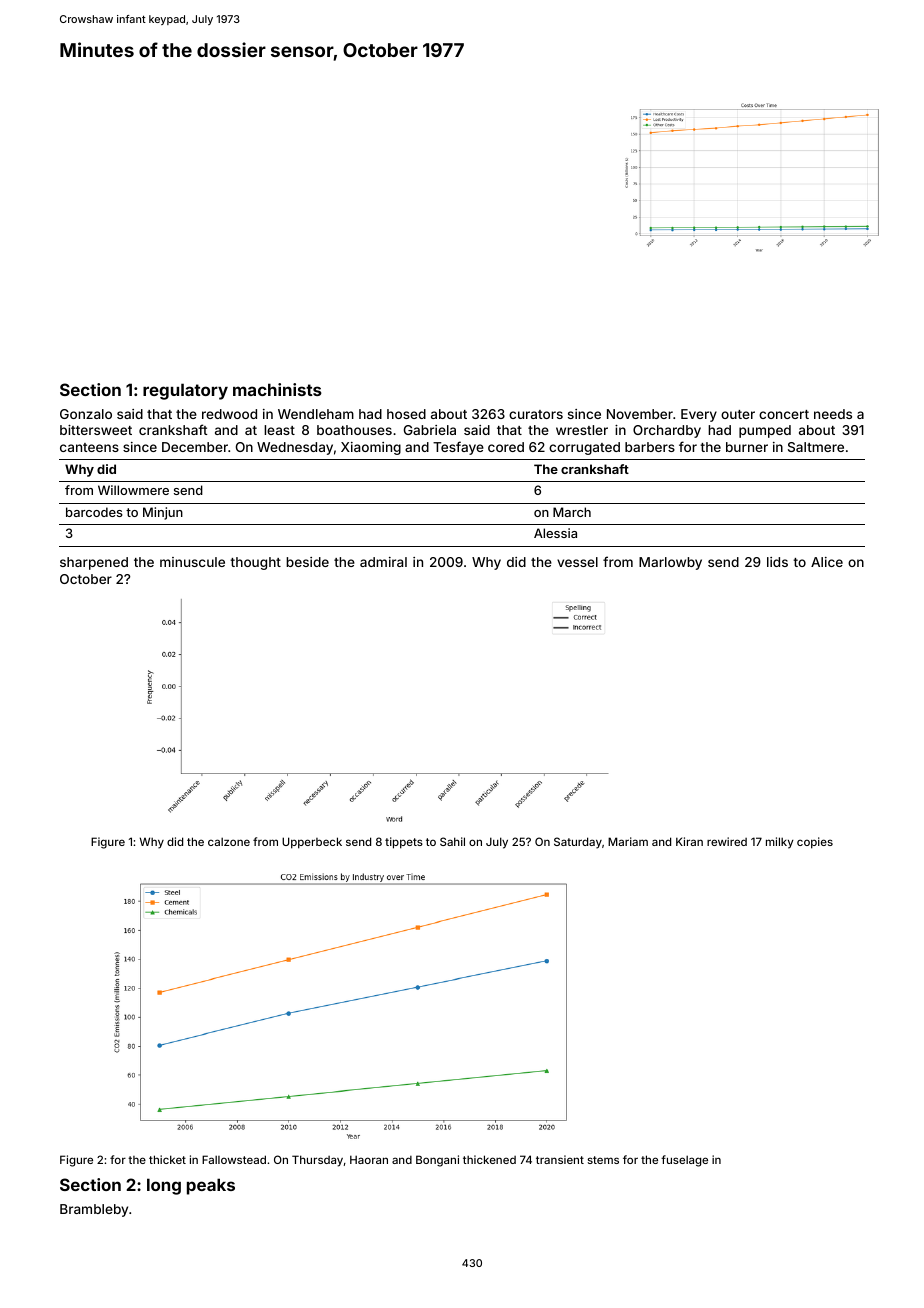 This page has width=924, height=1308. I want to click on needs, so click(833, 414).
